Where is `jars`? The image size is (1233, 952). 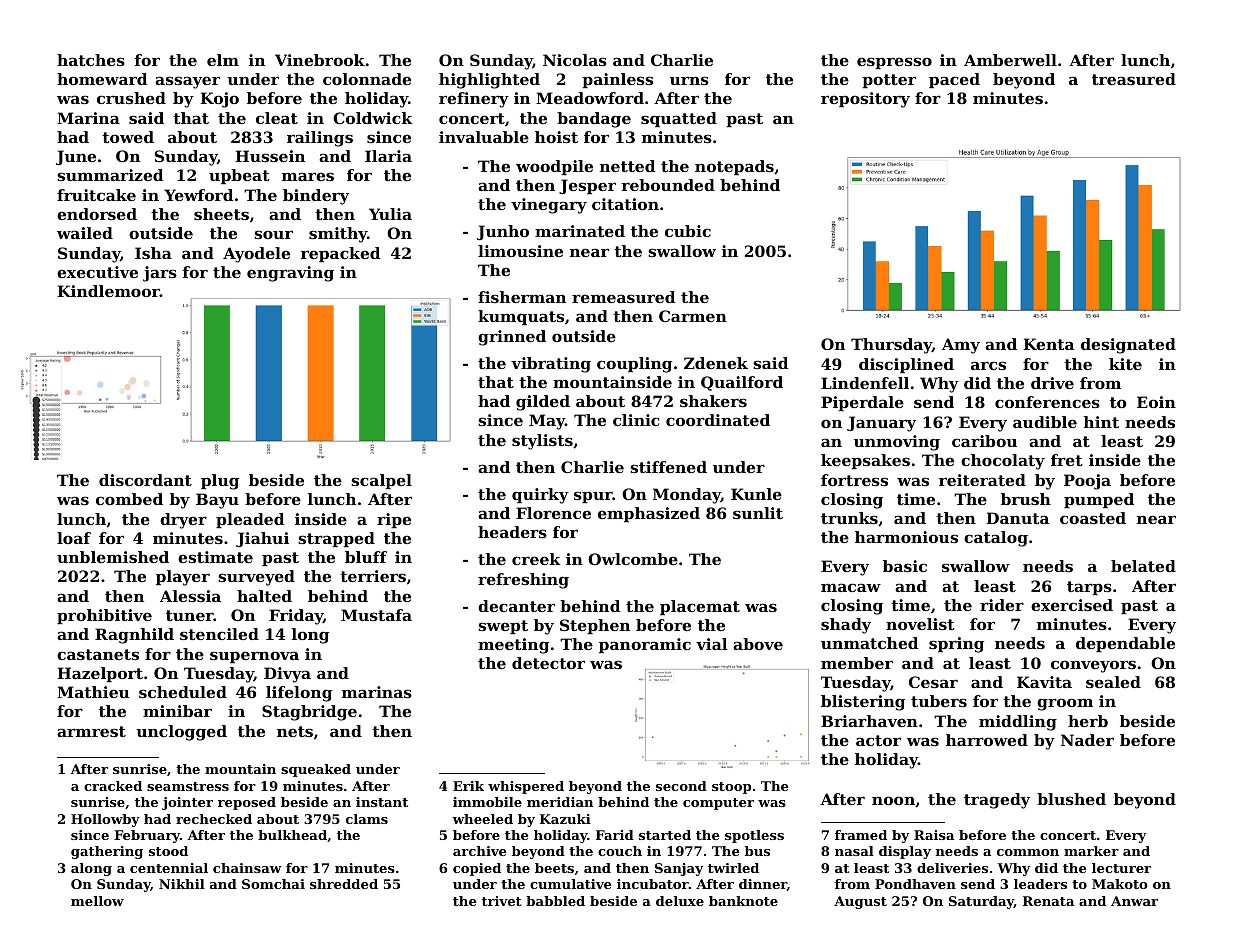 jars is located at coordinates (160, 274).
